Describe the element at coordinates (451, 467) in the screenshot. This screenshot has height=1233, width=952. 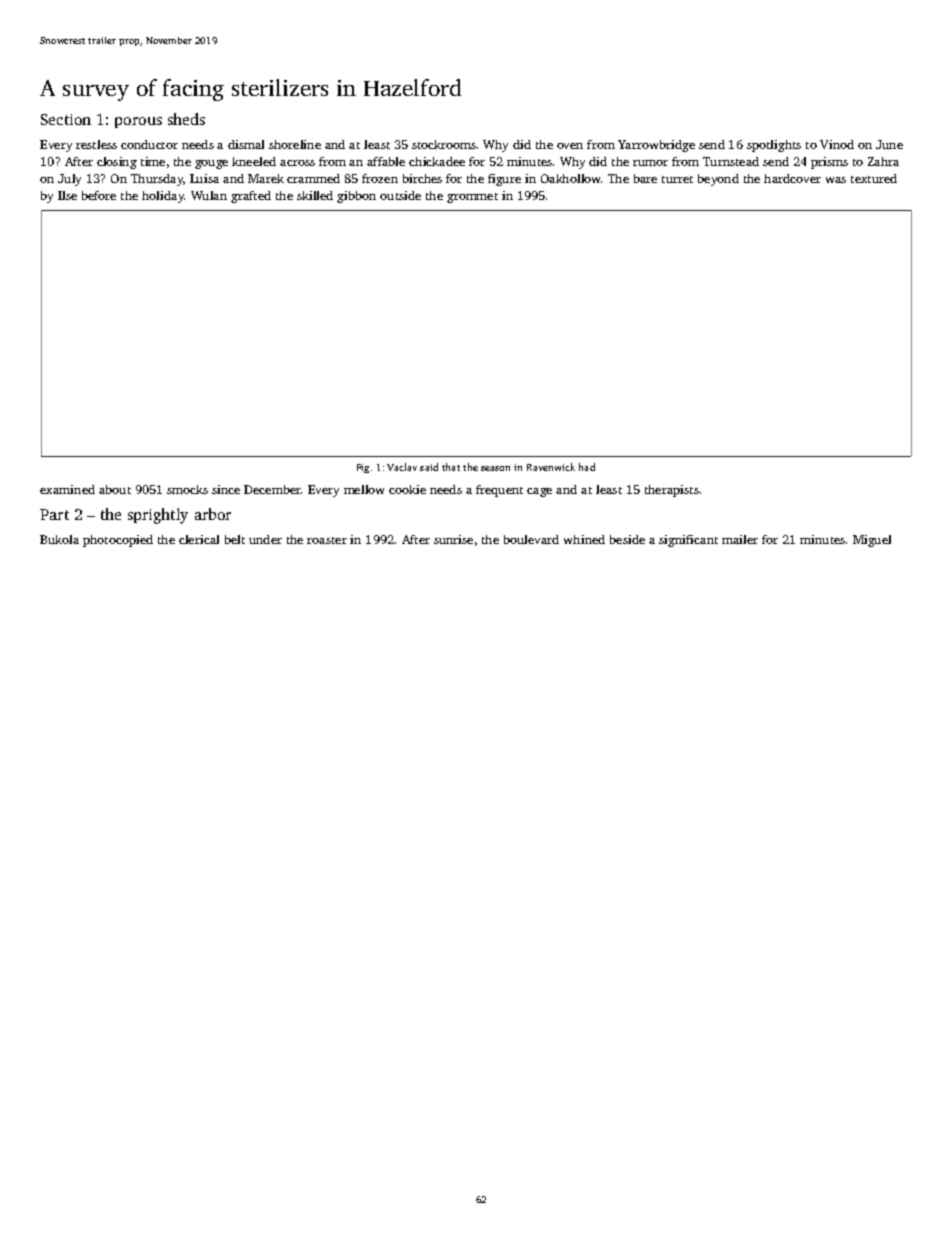
I see `that` at that location.
